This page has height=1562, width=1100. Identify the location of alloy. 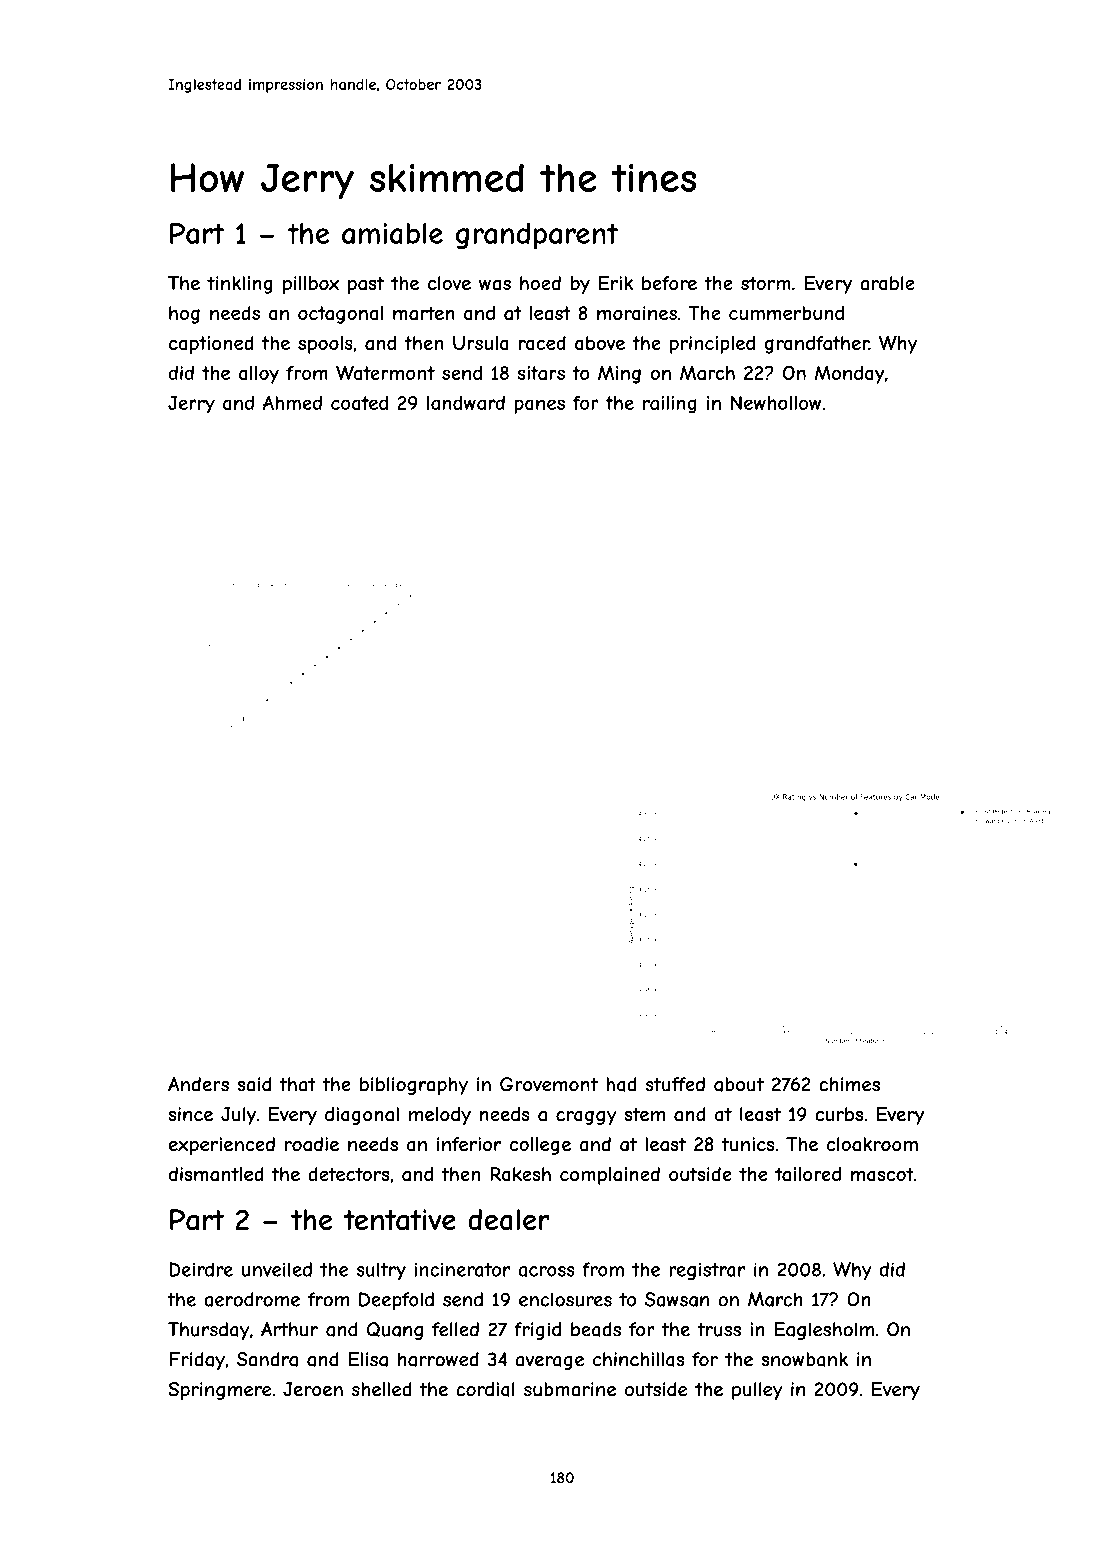
(259, 375).
